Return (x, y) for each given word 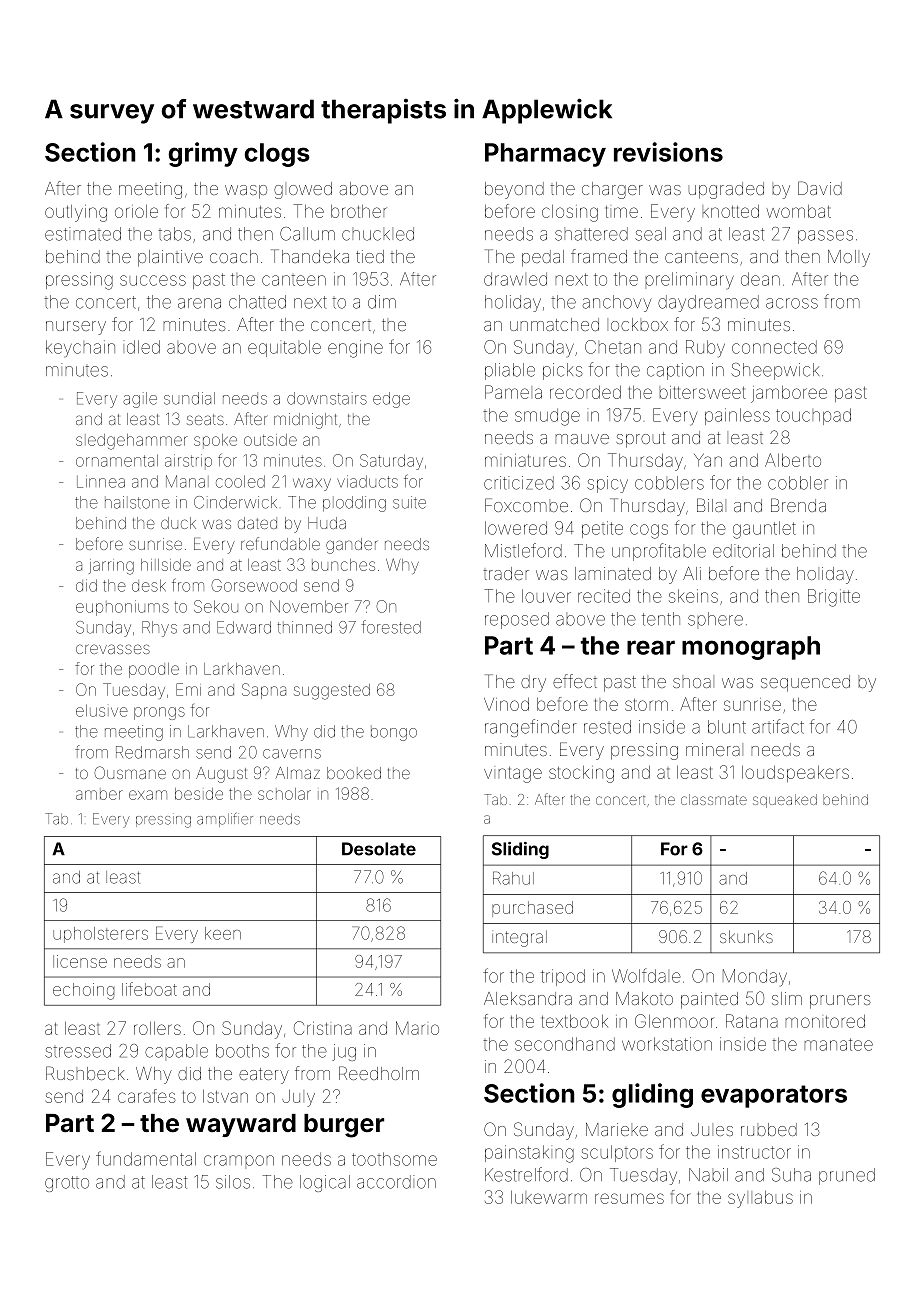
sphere (715, 619)
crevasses (113, 649)
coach (234, 256)
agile (140, 400)
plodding (354, 504)
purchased (532, 909)
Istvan (225, 1096)
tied (370, 256)
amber (99, 794)
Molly (849, 258)
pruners (840, 1002)
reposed (517, 620)
